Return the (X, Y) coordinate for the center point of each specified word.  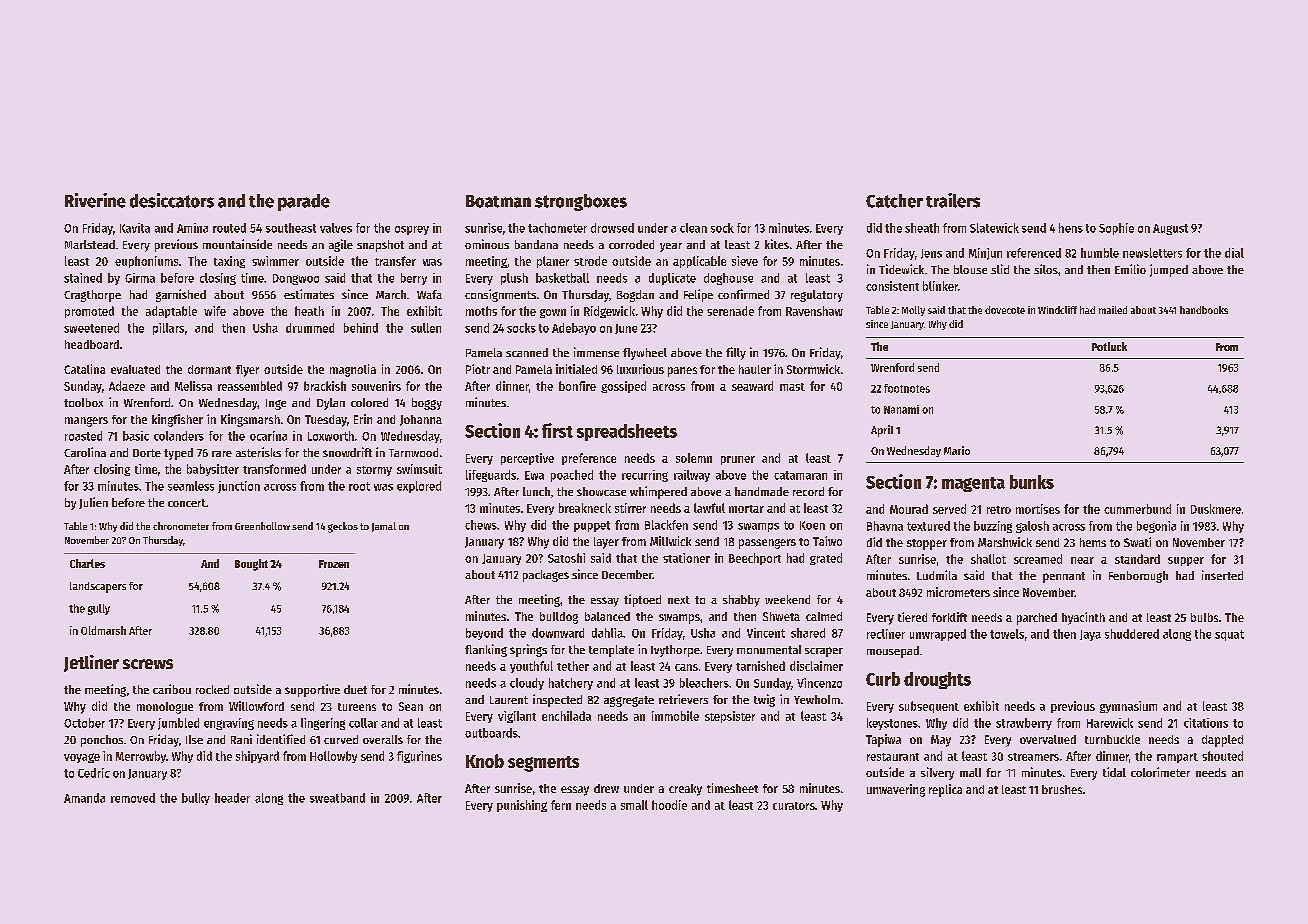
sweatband (337, 798)
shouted (1222, 756)
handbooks (1204, 310)
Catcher (894, 201)
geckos (343, 527)
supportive (312, 690)
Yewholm (817, 699)
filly (736, 353)
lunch (536, 491)
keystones (892, 724)
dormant (209, 369)
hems (1093, 542)
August (1170, 229)
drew (606, 788)
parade (304, 202)
